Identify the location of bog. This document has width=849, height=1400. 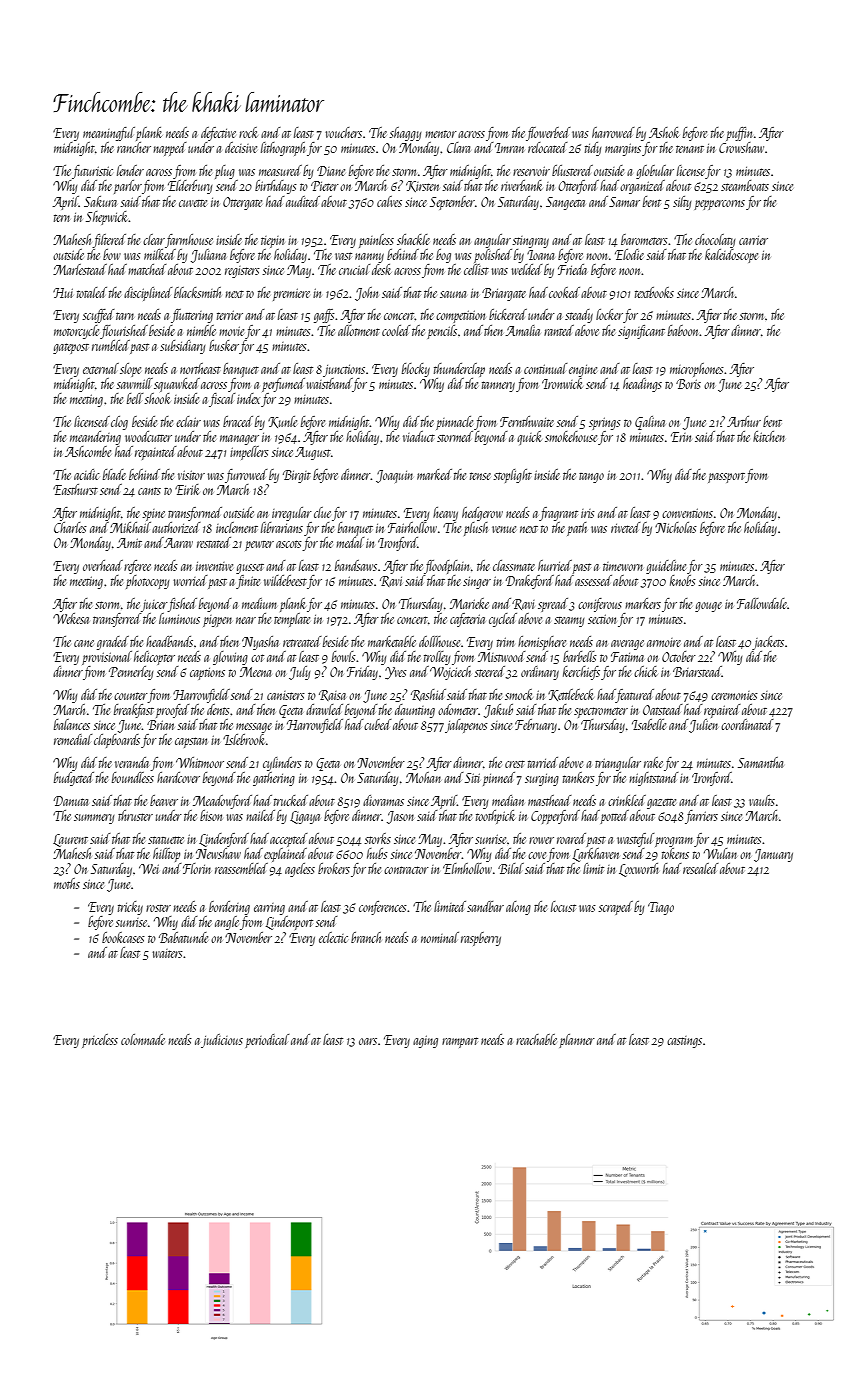
(443, 256).
